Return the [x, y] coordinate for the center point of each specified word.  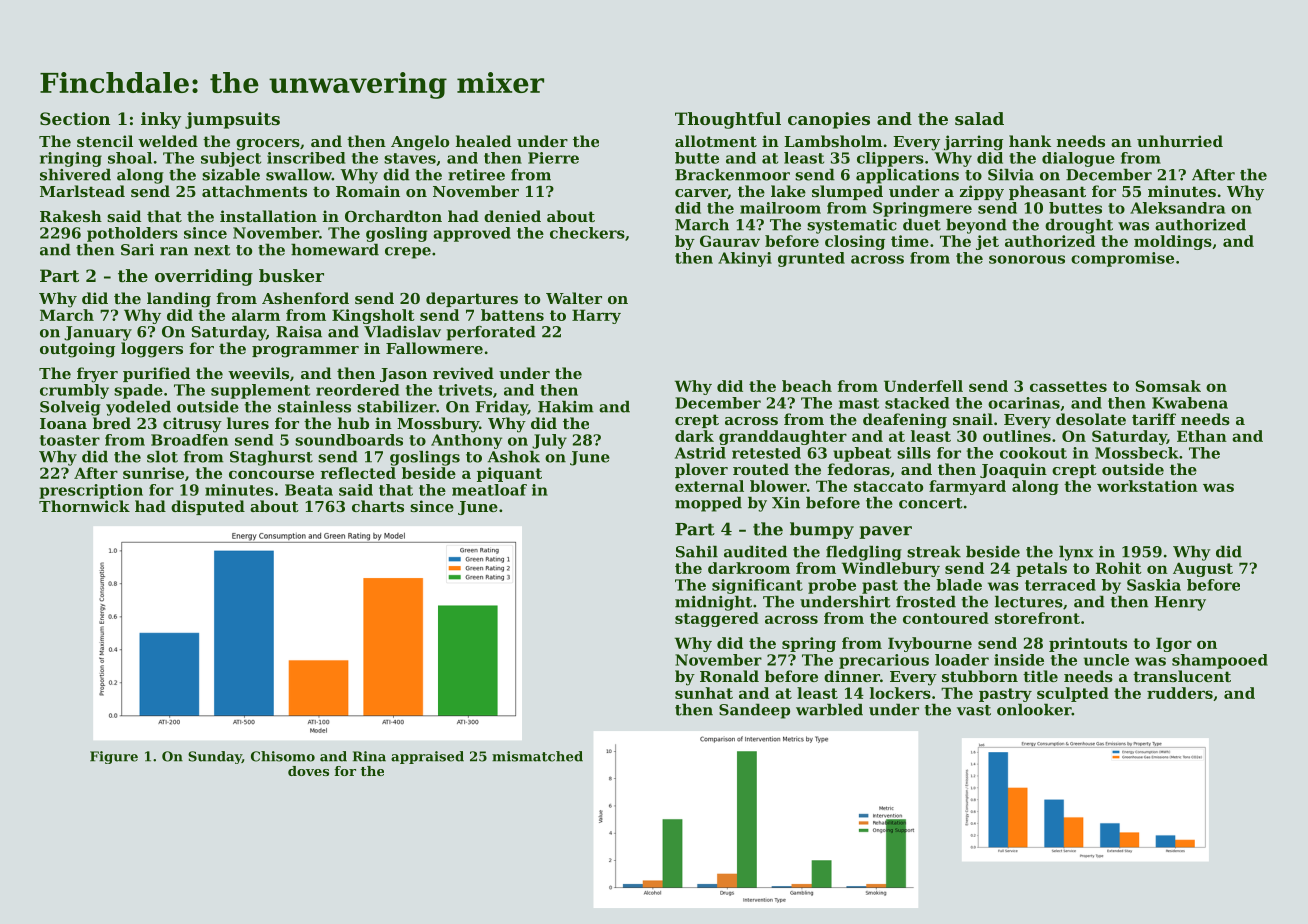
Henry [1180, 603]
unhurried [1180, 141]
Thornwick [84, 506]
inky [161, 120]
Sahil [697, 551]
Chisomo [283, 756]
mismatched [537, 756]
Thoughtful [728, 120]
